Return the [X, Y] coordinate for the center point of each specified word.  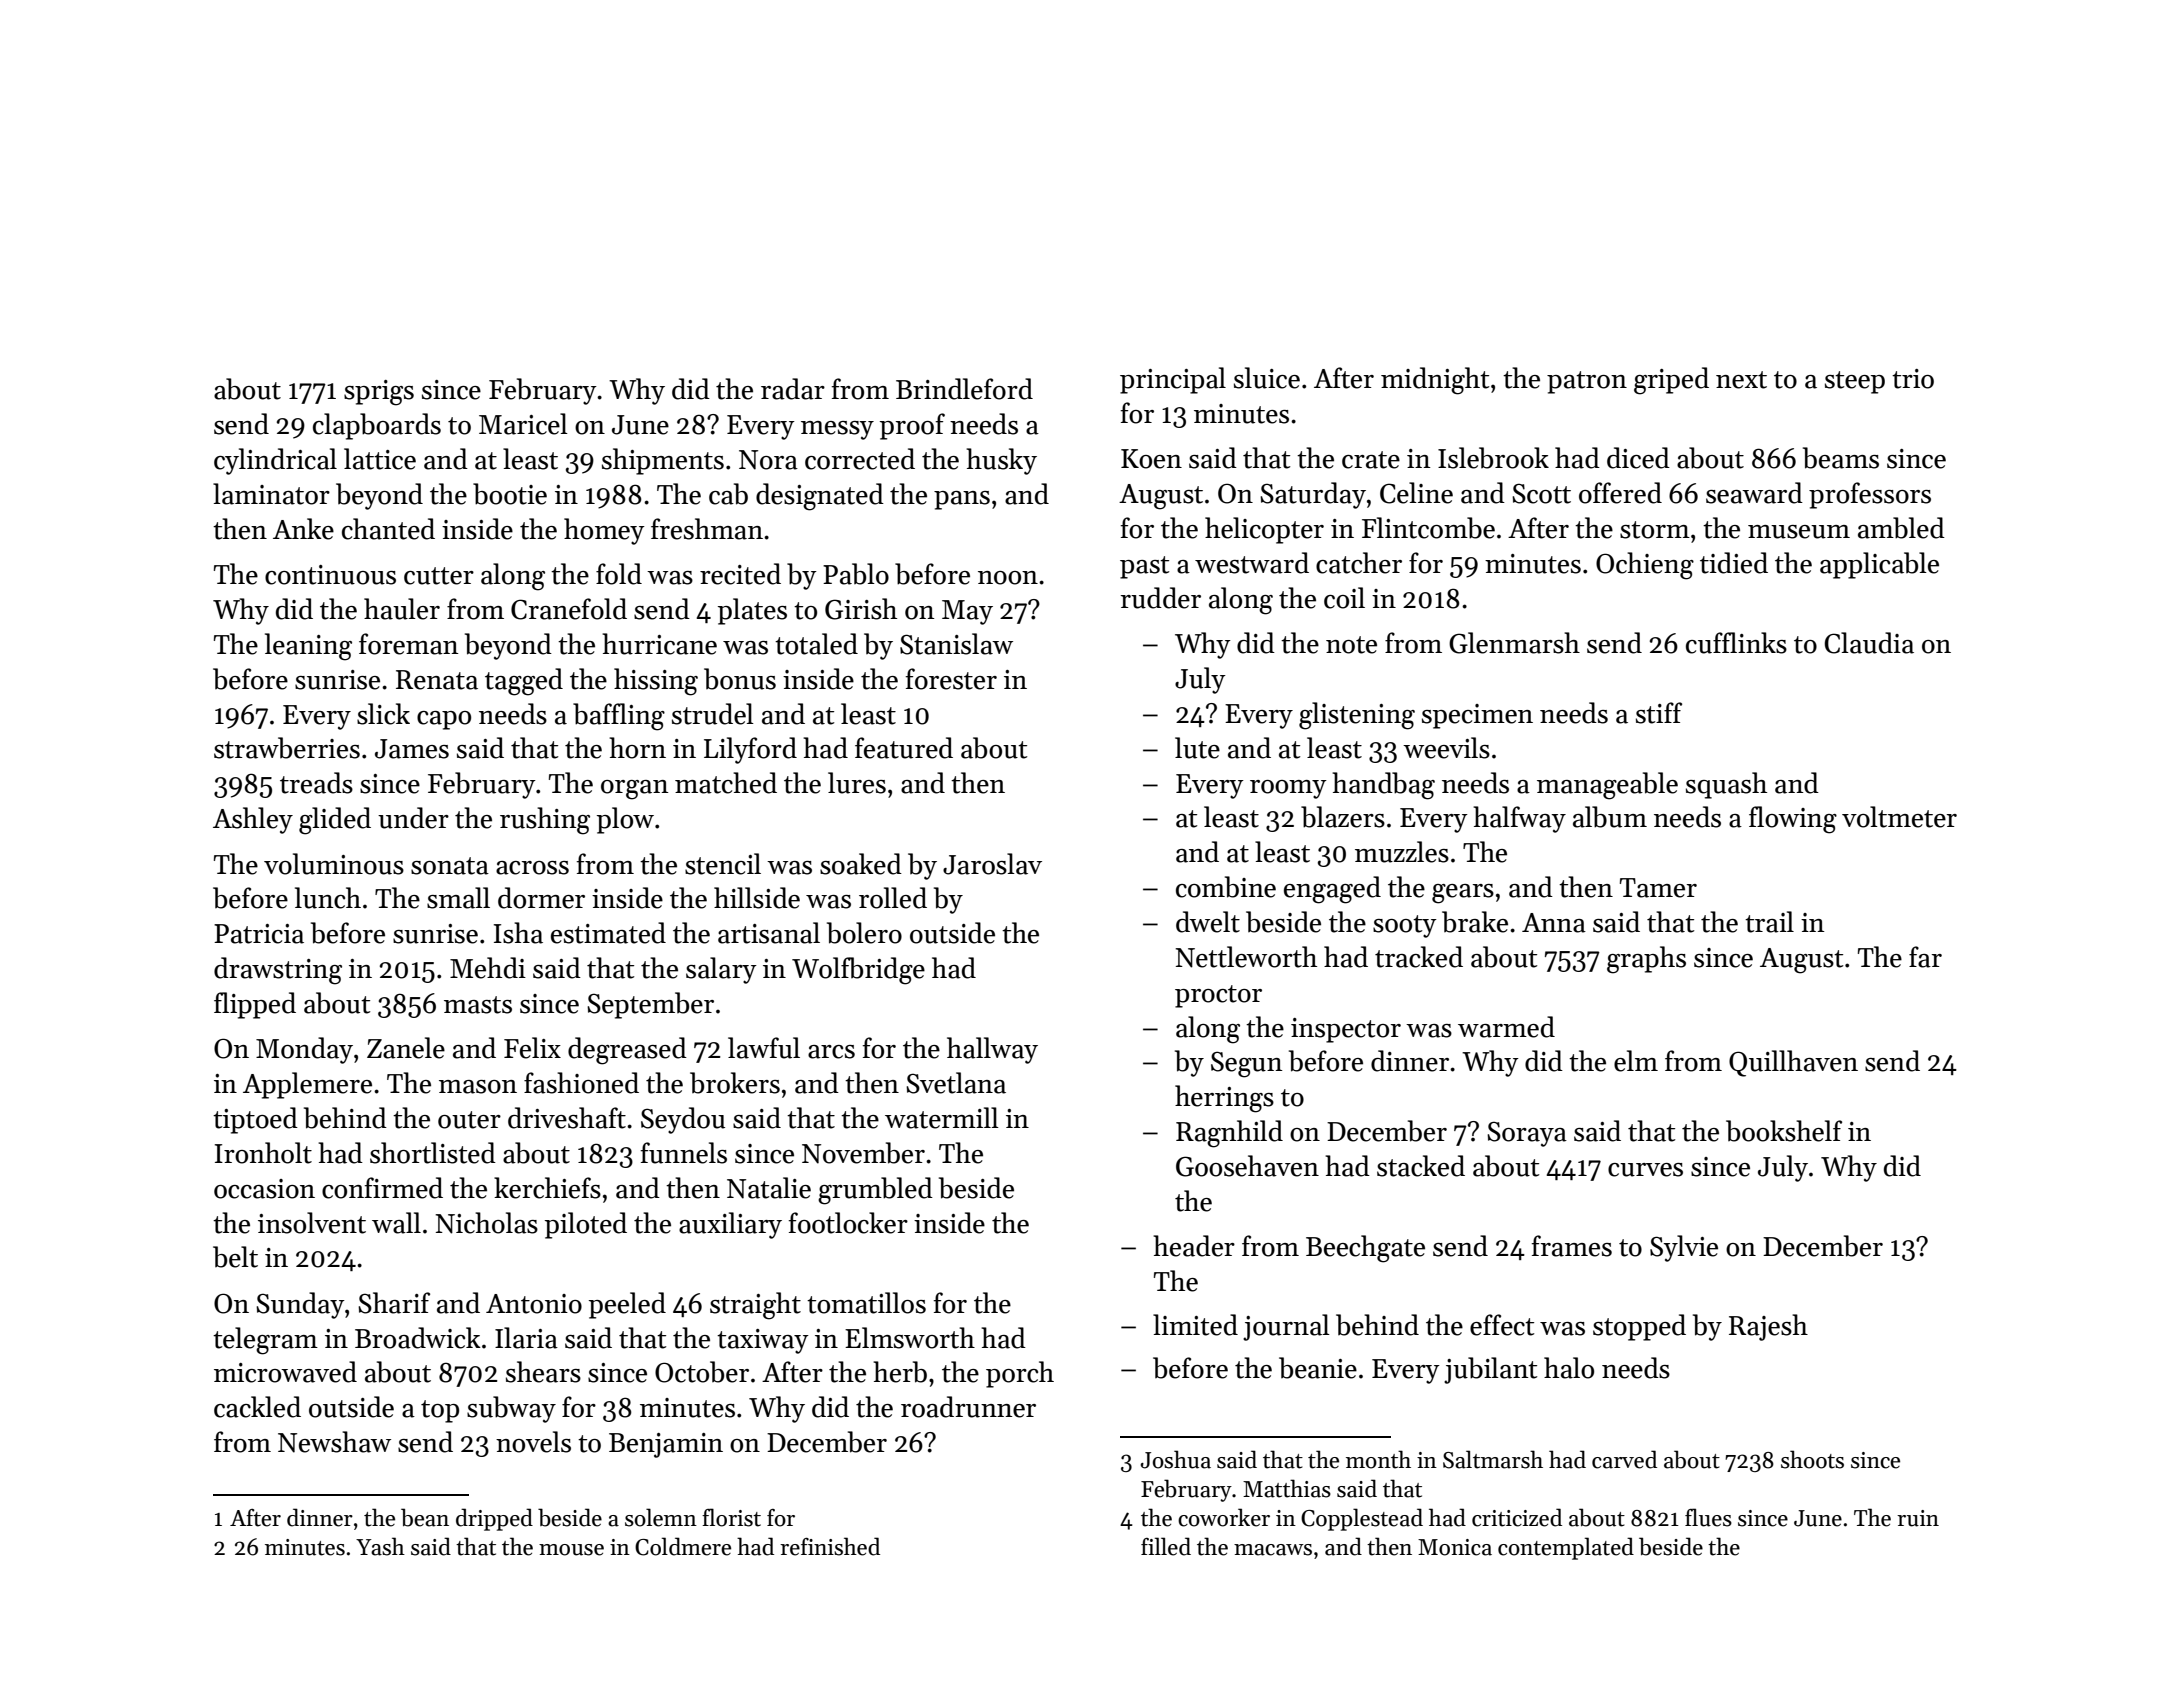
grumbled [875, 1191]
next [1741, 380]
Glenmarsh [1514, 643]
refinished [830, 1546]
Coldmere [683, 1546]
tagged [524, 682]
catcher [1359, 563]
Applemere [307, 1085]
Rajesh [1768, 1327]
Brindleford [964, 389]
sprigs [379, 393]
